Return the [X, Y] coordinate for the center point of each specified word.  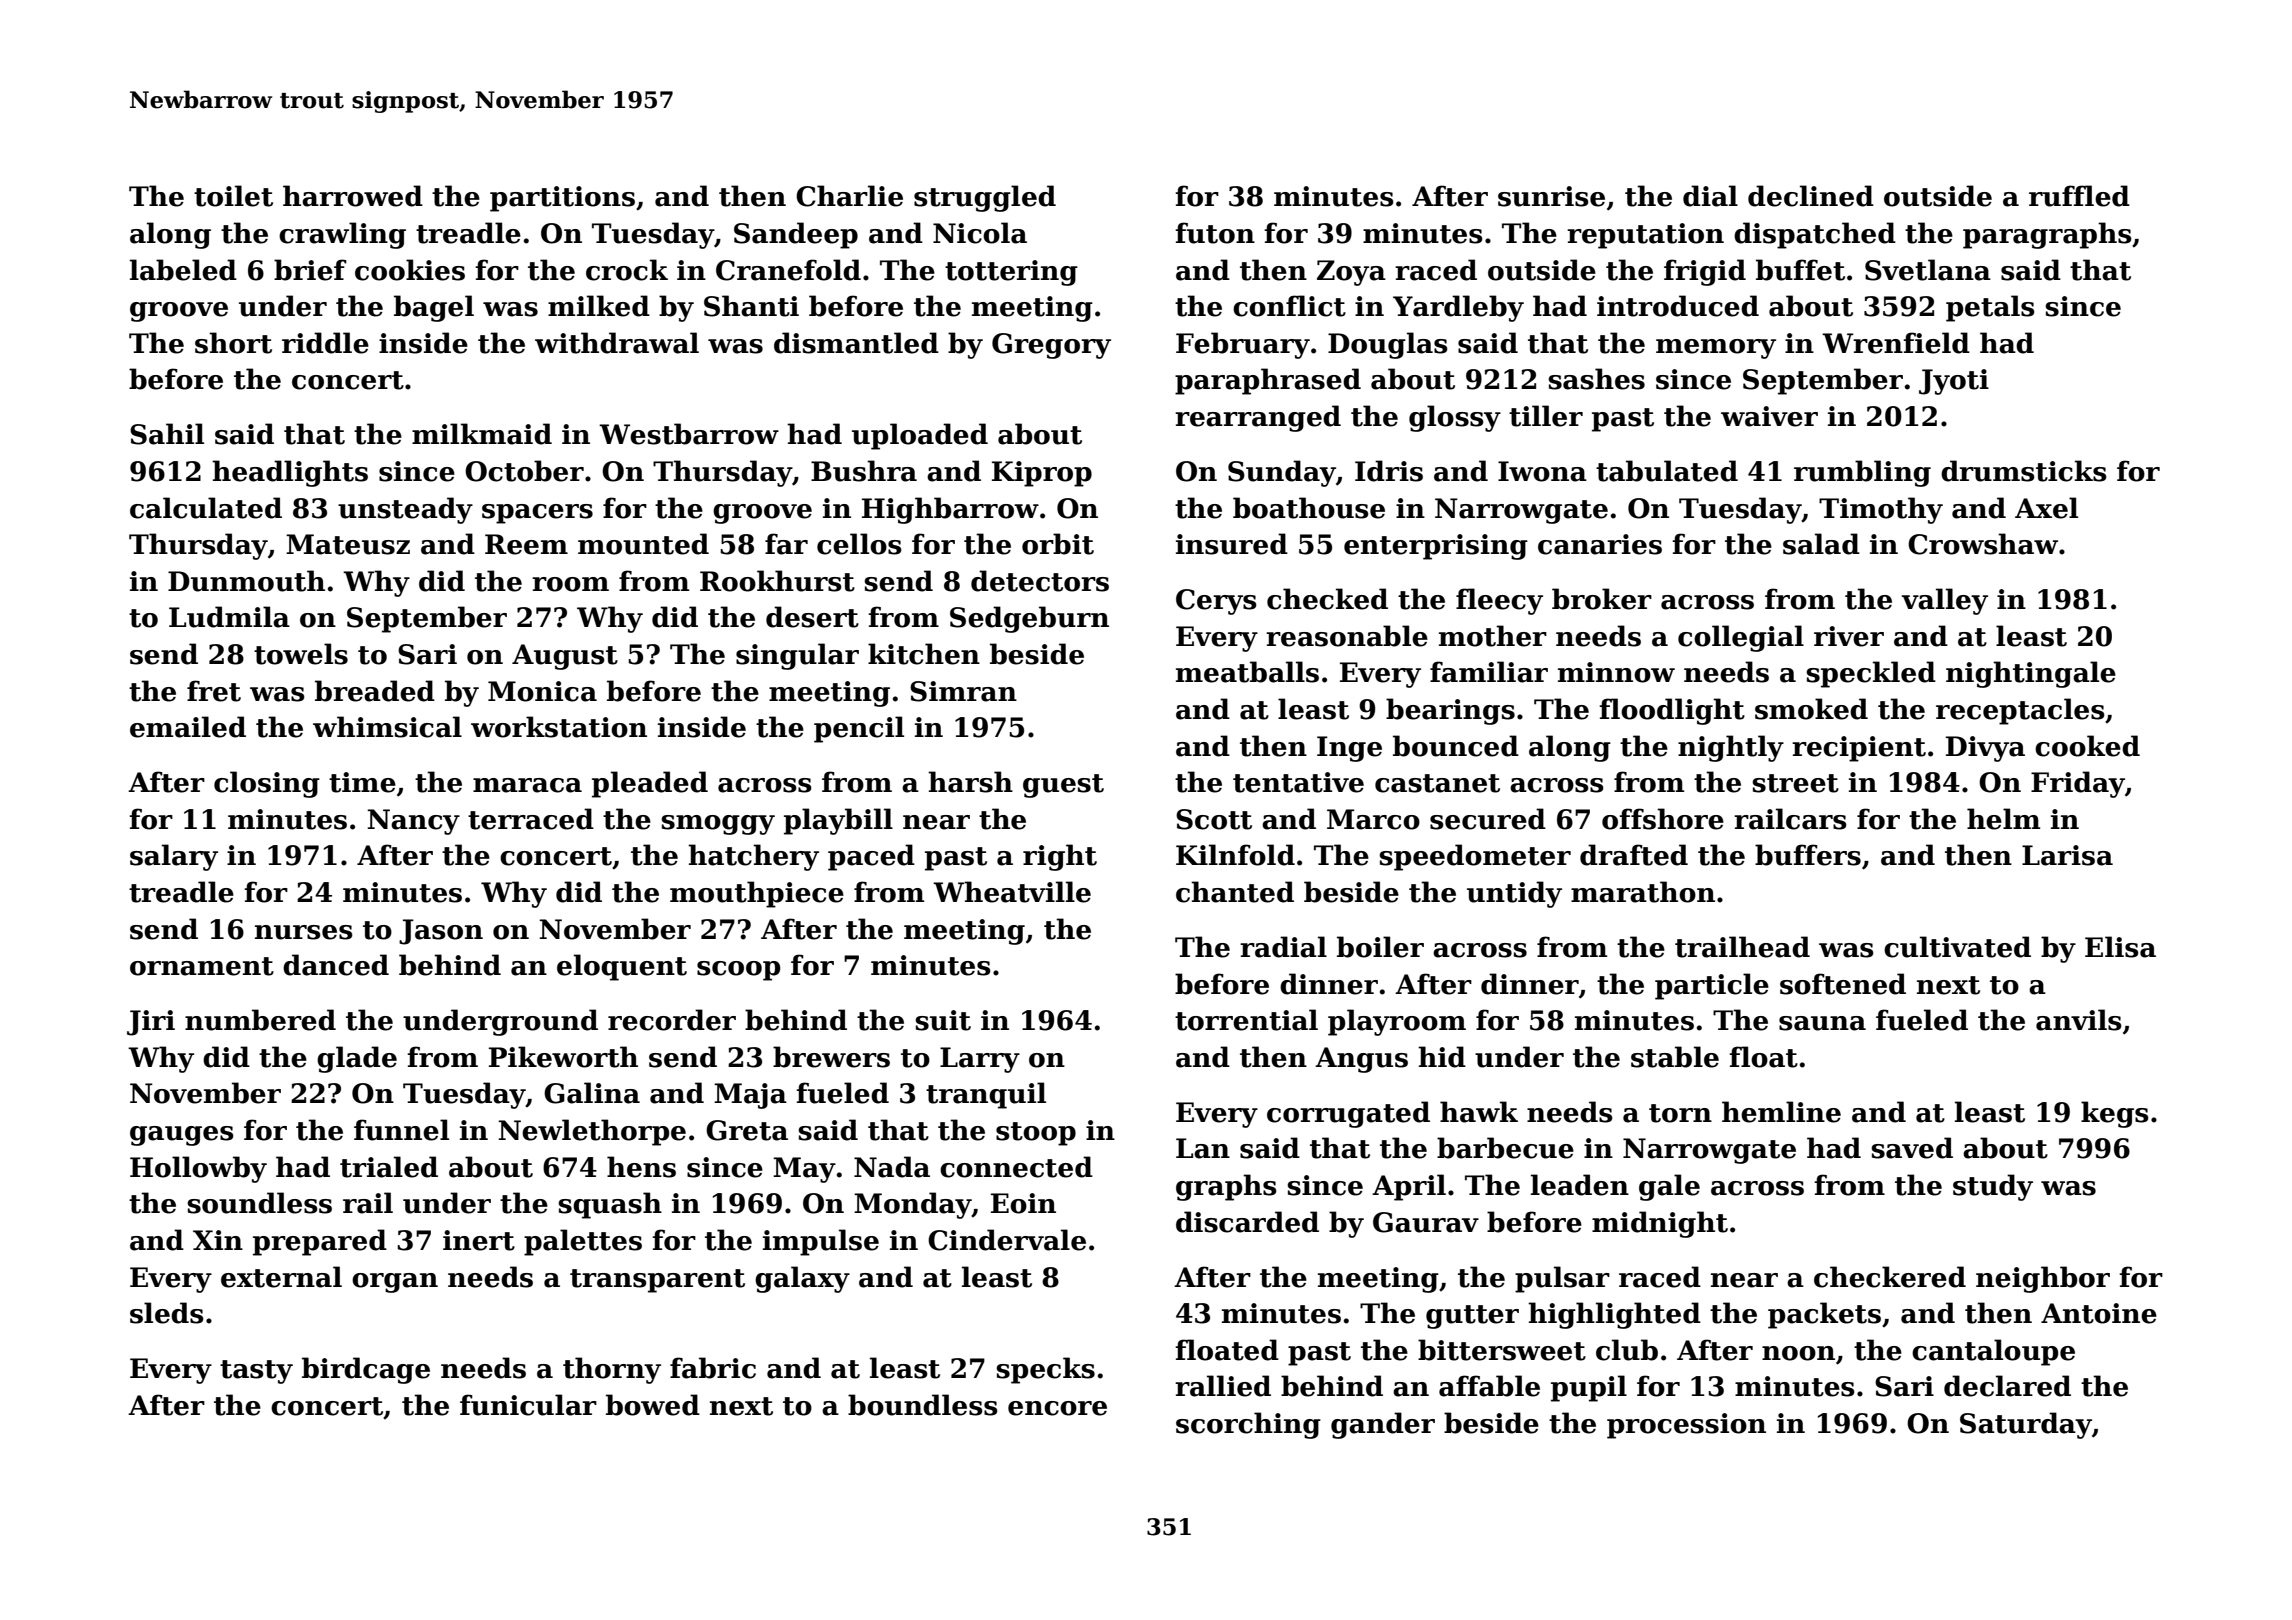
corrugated [1348, 1114]
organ [395, 1283]
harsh [970, 782]
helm [2003, 819]
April [1409, 1187]
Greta [747, 1130]
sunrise [1551, 196]
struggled [985, 198]
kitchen [924, 654]
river [1849, 636]
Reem [526, 544]
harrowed [353, 196]
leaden [1580, 1185]
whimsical [387, 727]
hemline [1781, 1112]
